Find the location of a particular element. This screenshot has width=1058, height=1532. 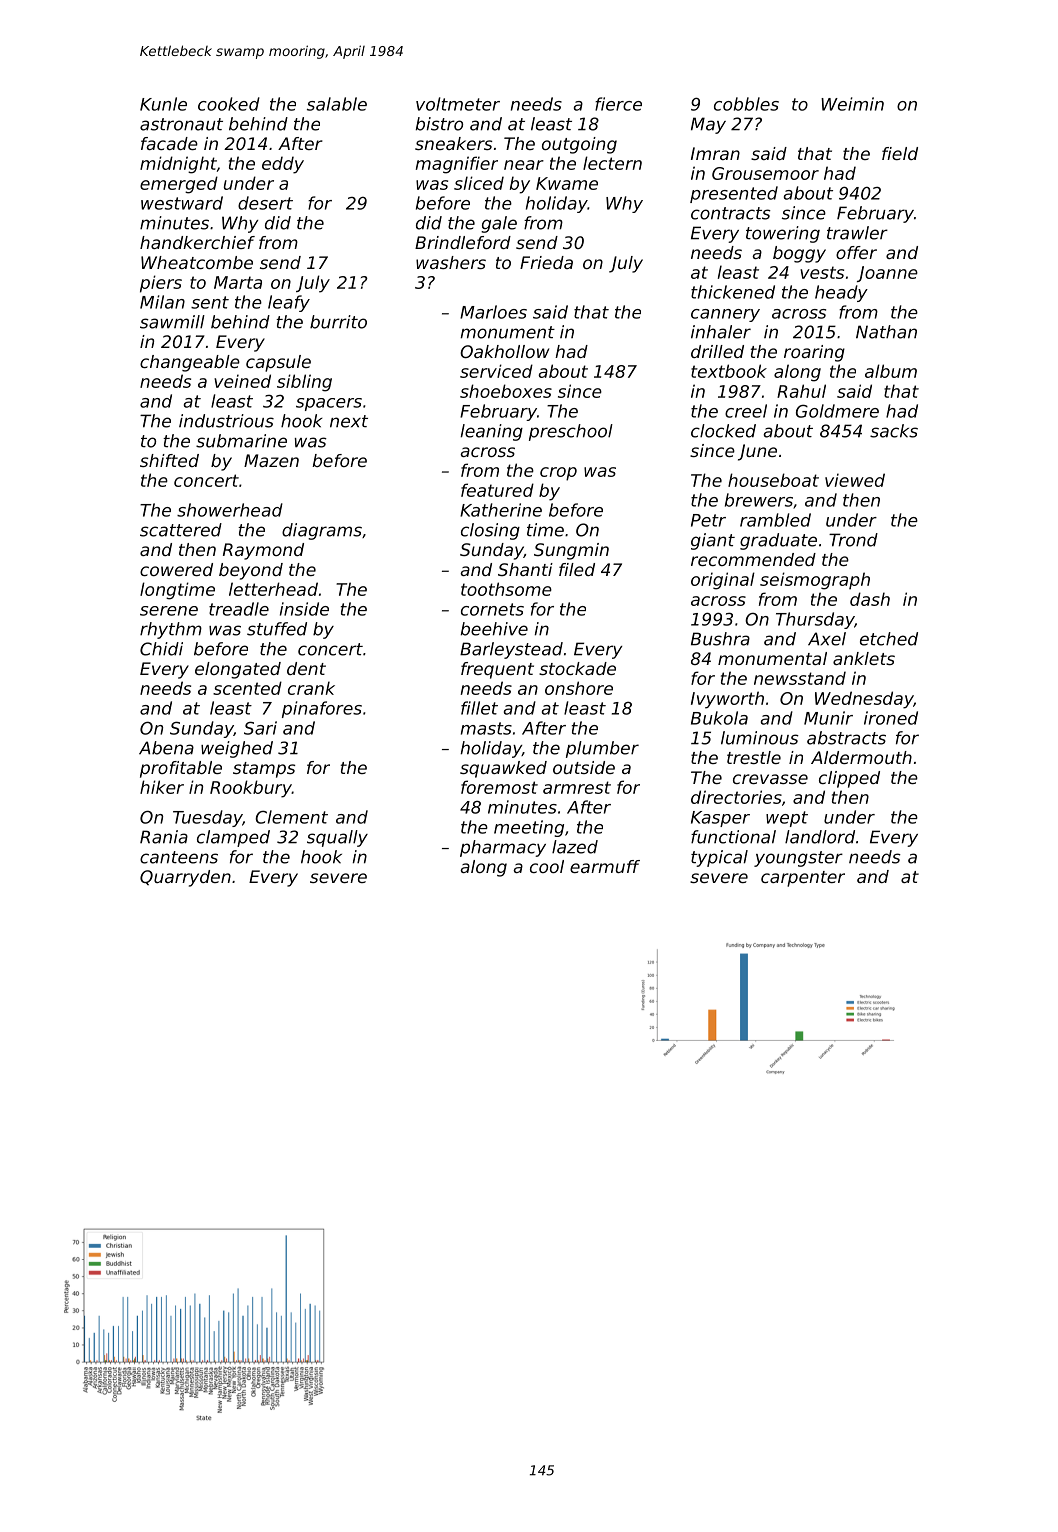

recommended is located at coordinates (753, 559).
